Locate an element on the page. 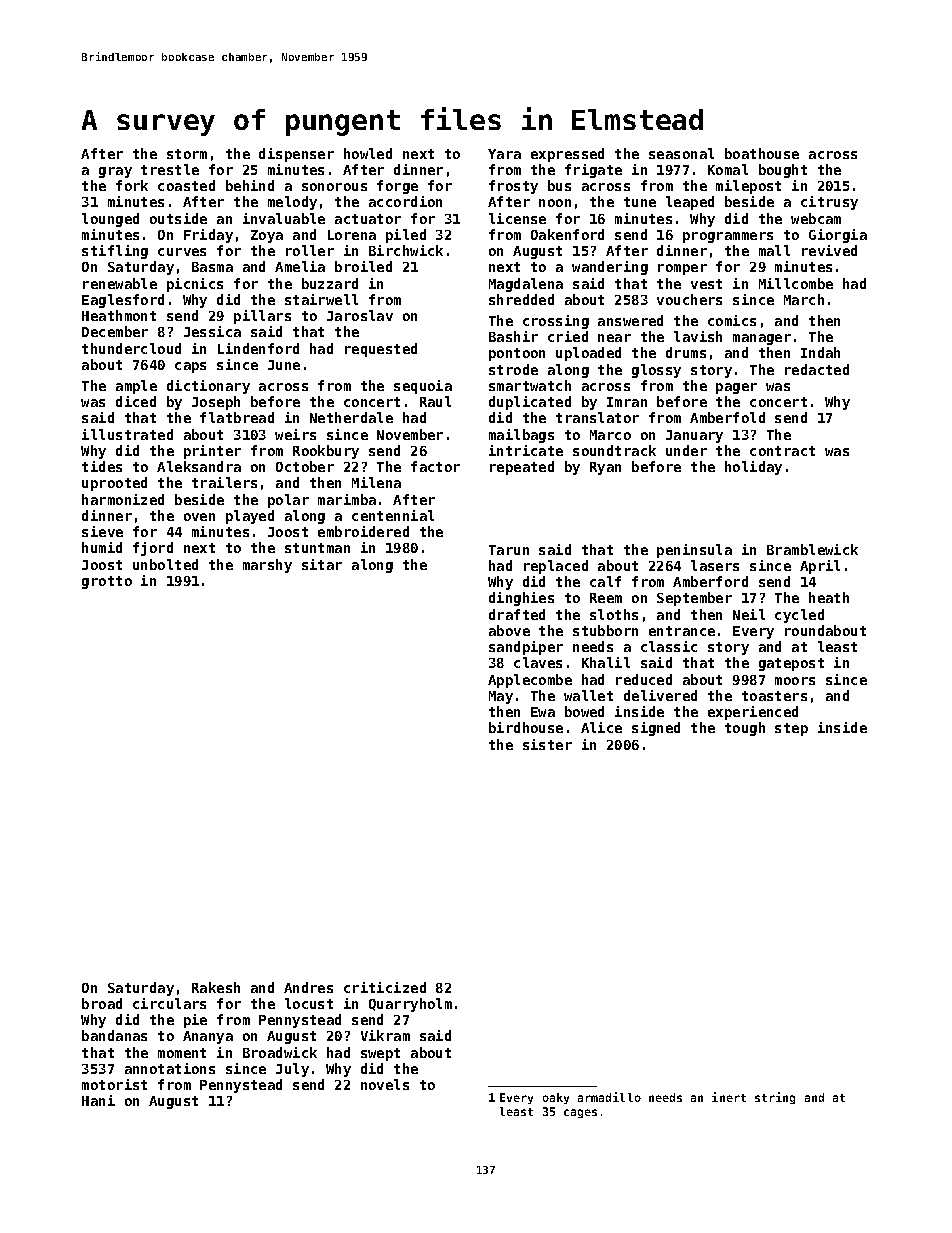  Vikram is located at coordinates (385, 1035).
